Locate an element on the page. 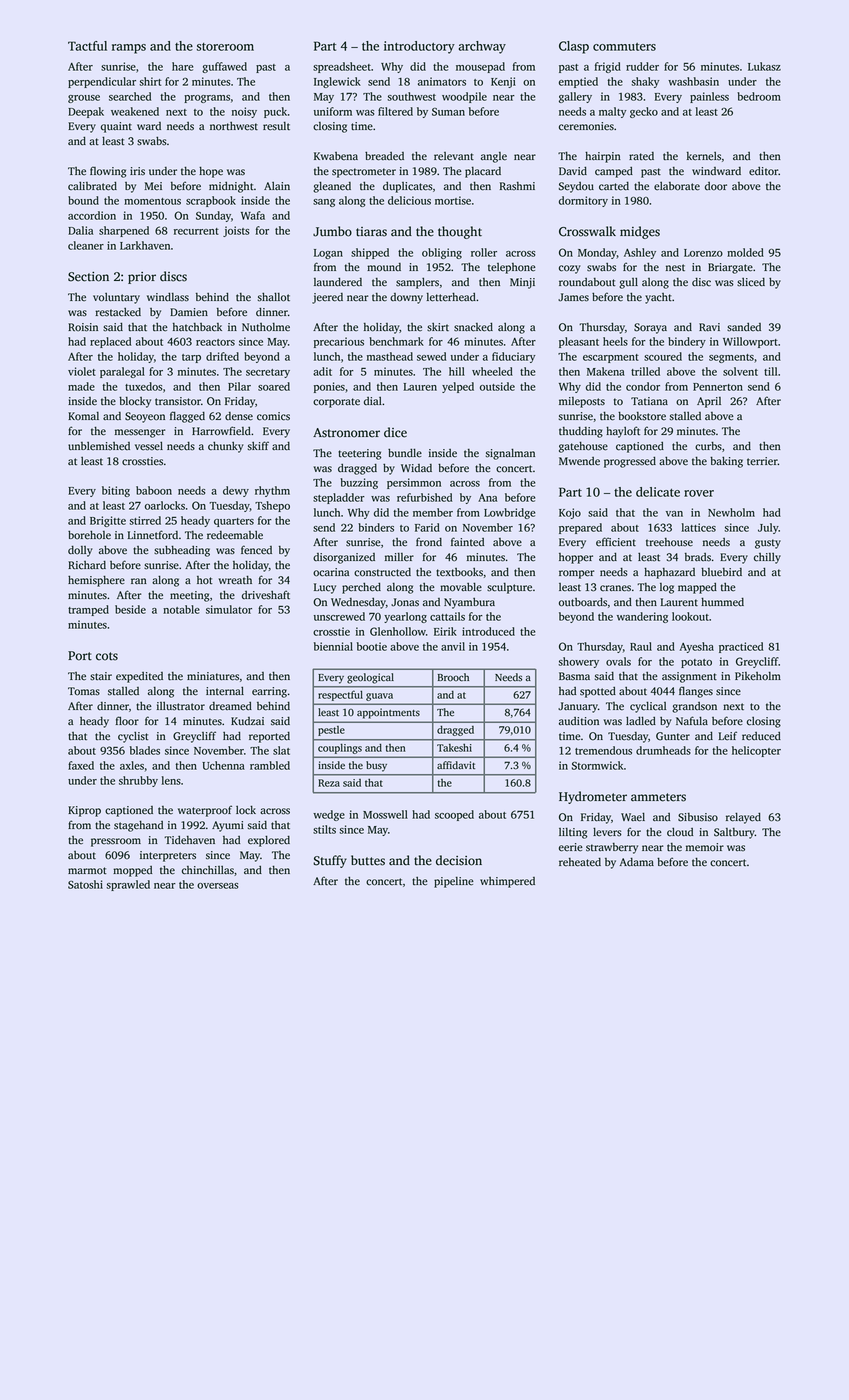  baboon is located at coordinates (154, 490).
